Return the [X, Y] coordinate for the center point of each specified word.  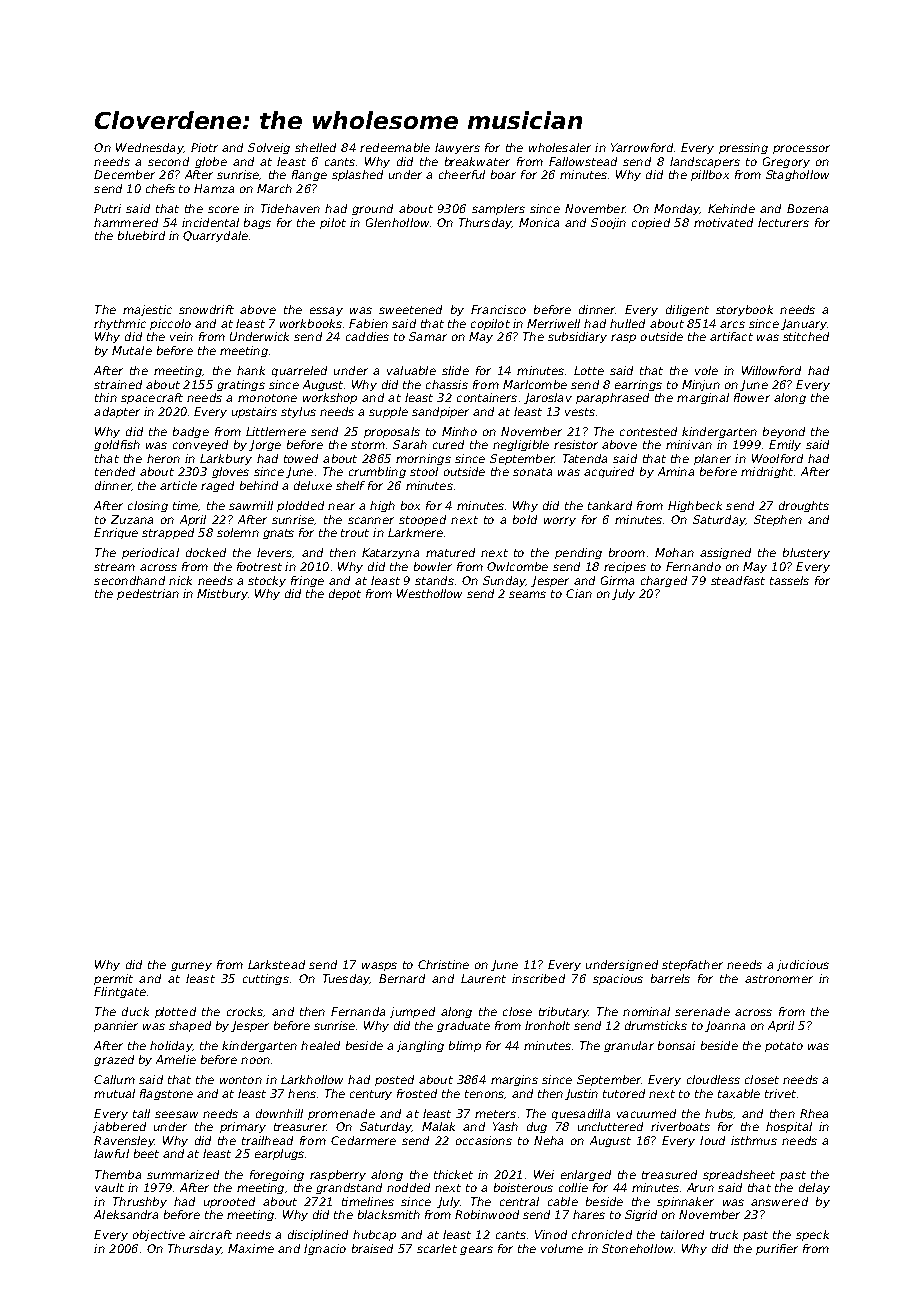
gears [476, 1250]
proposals [392, 432]
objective [159, 1235]
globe [211, 162]
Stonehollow [637, 1248]
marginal [703, 398]
